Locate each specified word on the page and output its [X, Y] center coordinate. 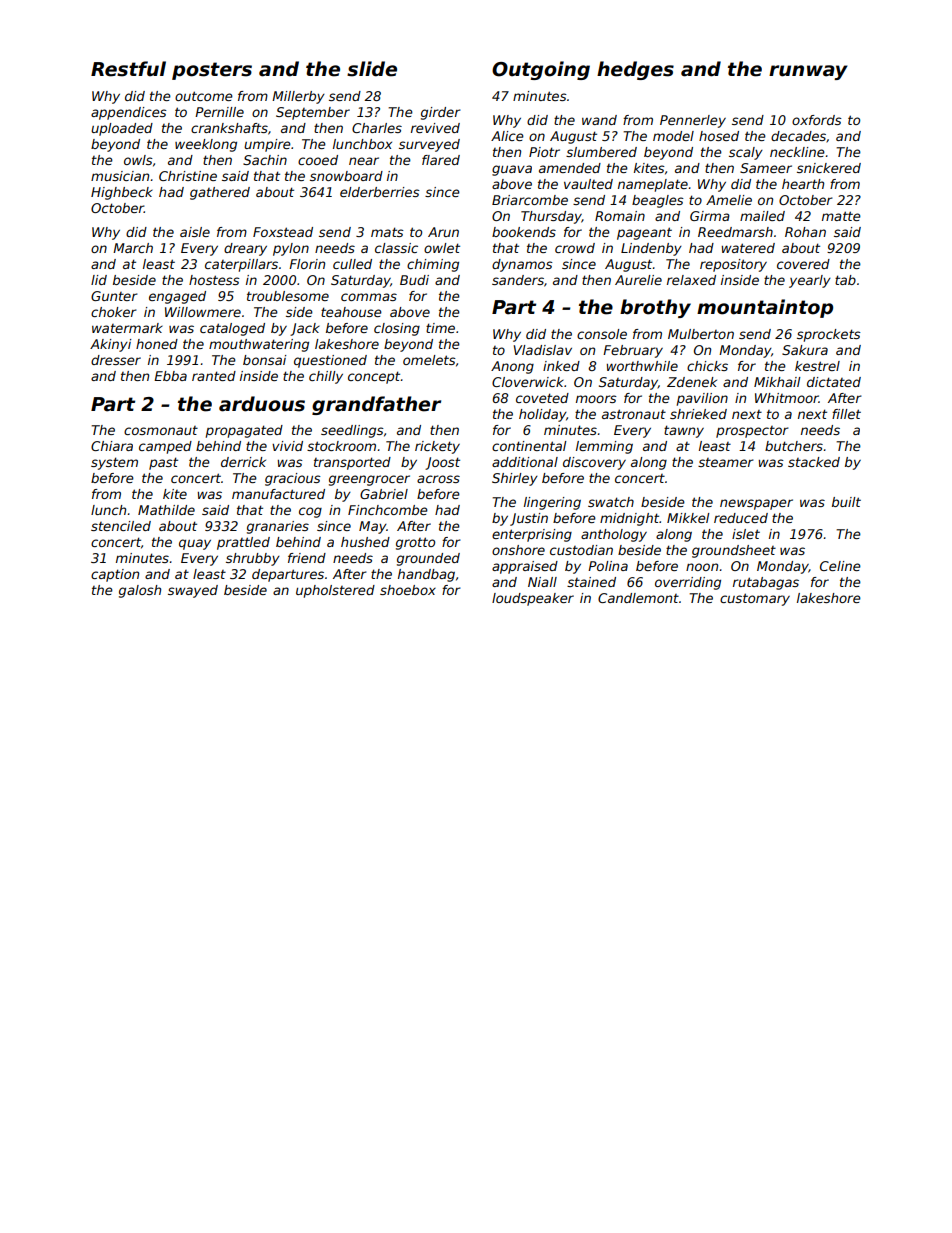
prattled [243, 543]
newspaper [756, 504]
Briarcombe [530, 200]
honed [157, 344]
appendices [129, 113]
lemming [604, 447]
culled [352, 264]
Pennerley [693, 121]
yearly [810, 281]
